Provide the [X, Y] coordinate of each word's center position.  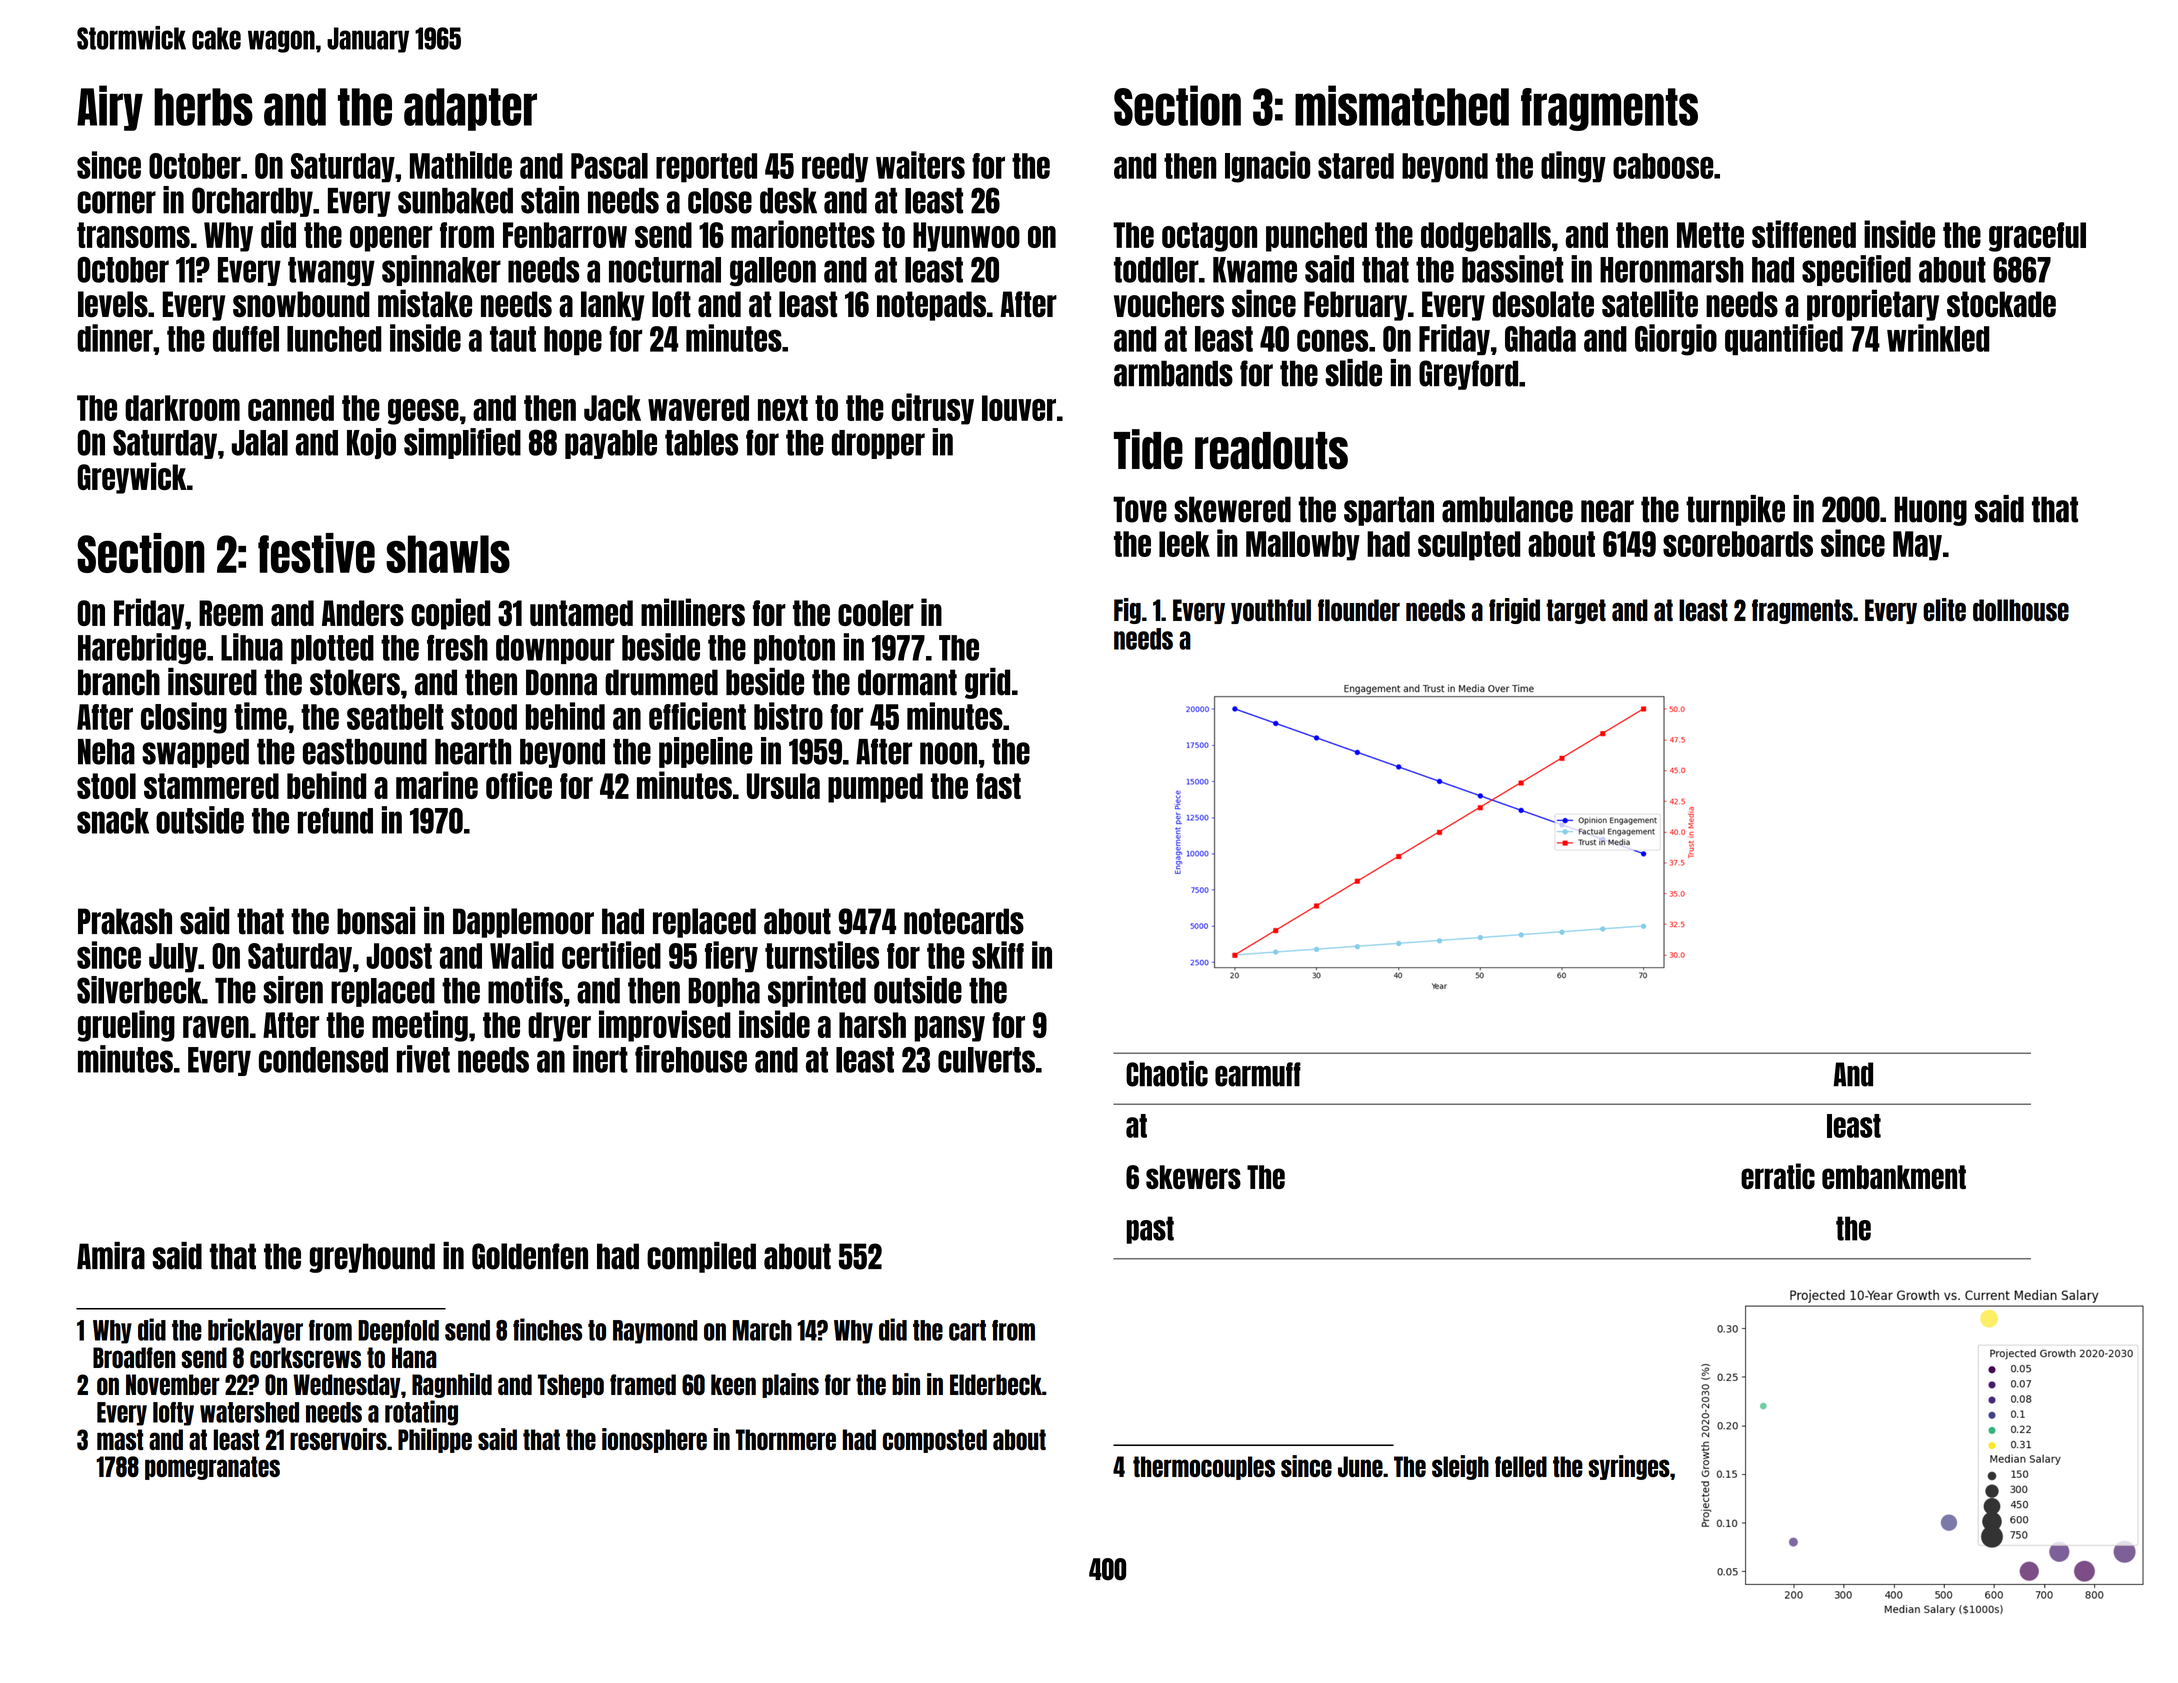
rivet [423, 1059]
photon [794, 649]
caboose [1663, 166]
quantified [1784, 339]
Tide [1148, 449]
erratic [1778, 1176]
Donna [561, 682]
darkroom [182, 408]
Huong [1930, 511]
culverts [986, 1060]
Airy [110, 108]
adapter [470, 109]
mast [120, 1439]
